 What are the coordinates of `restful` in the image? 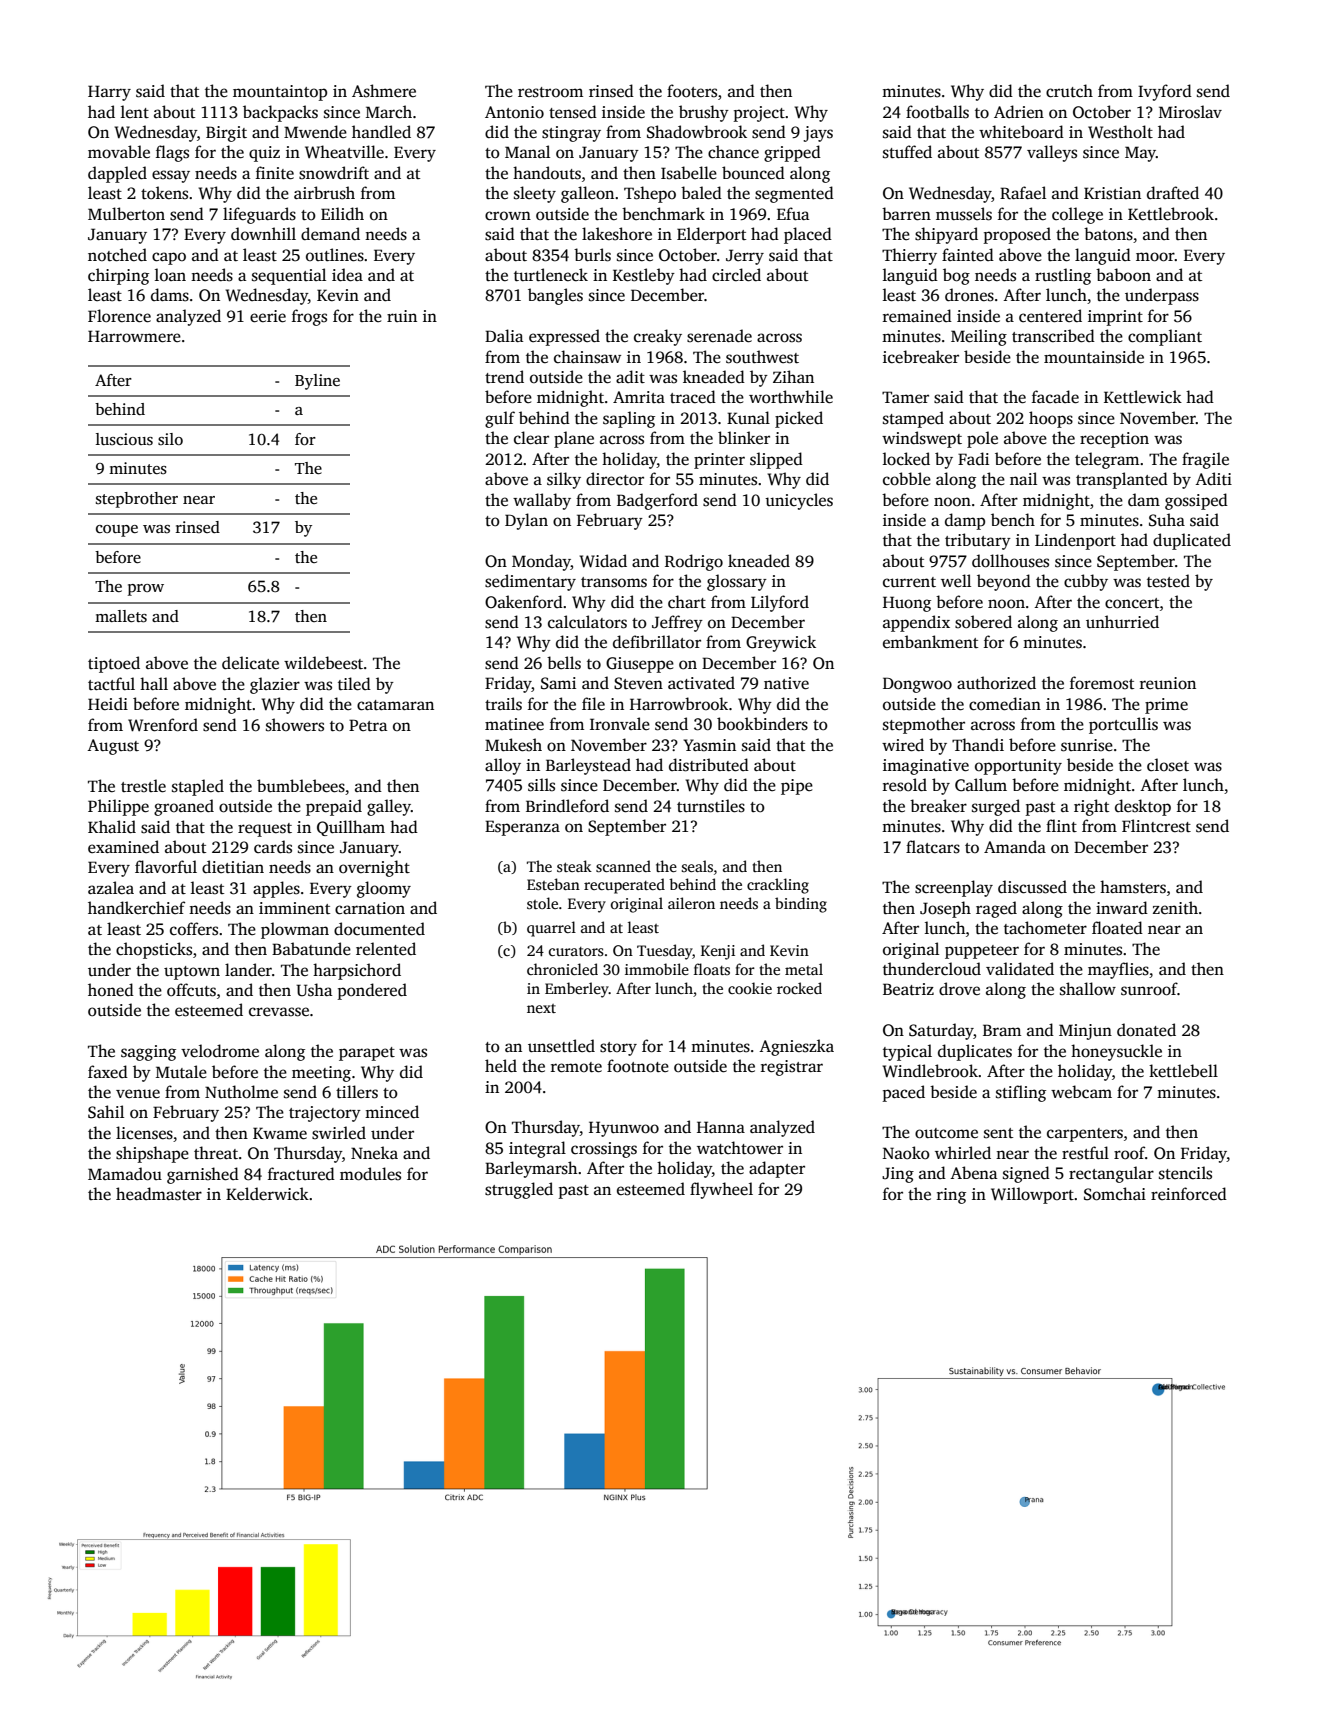 It's located at (1085, 1153).
